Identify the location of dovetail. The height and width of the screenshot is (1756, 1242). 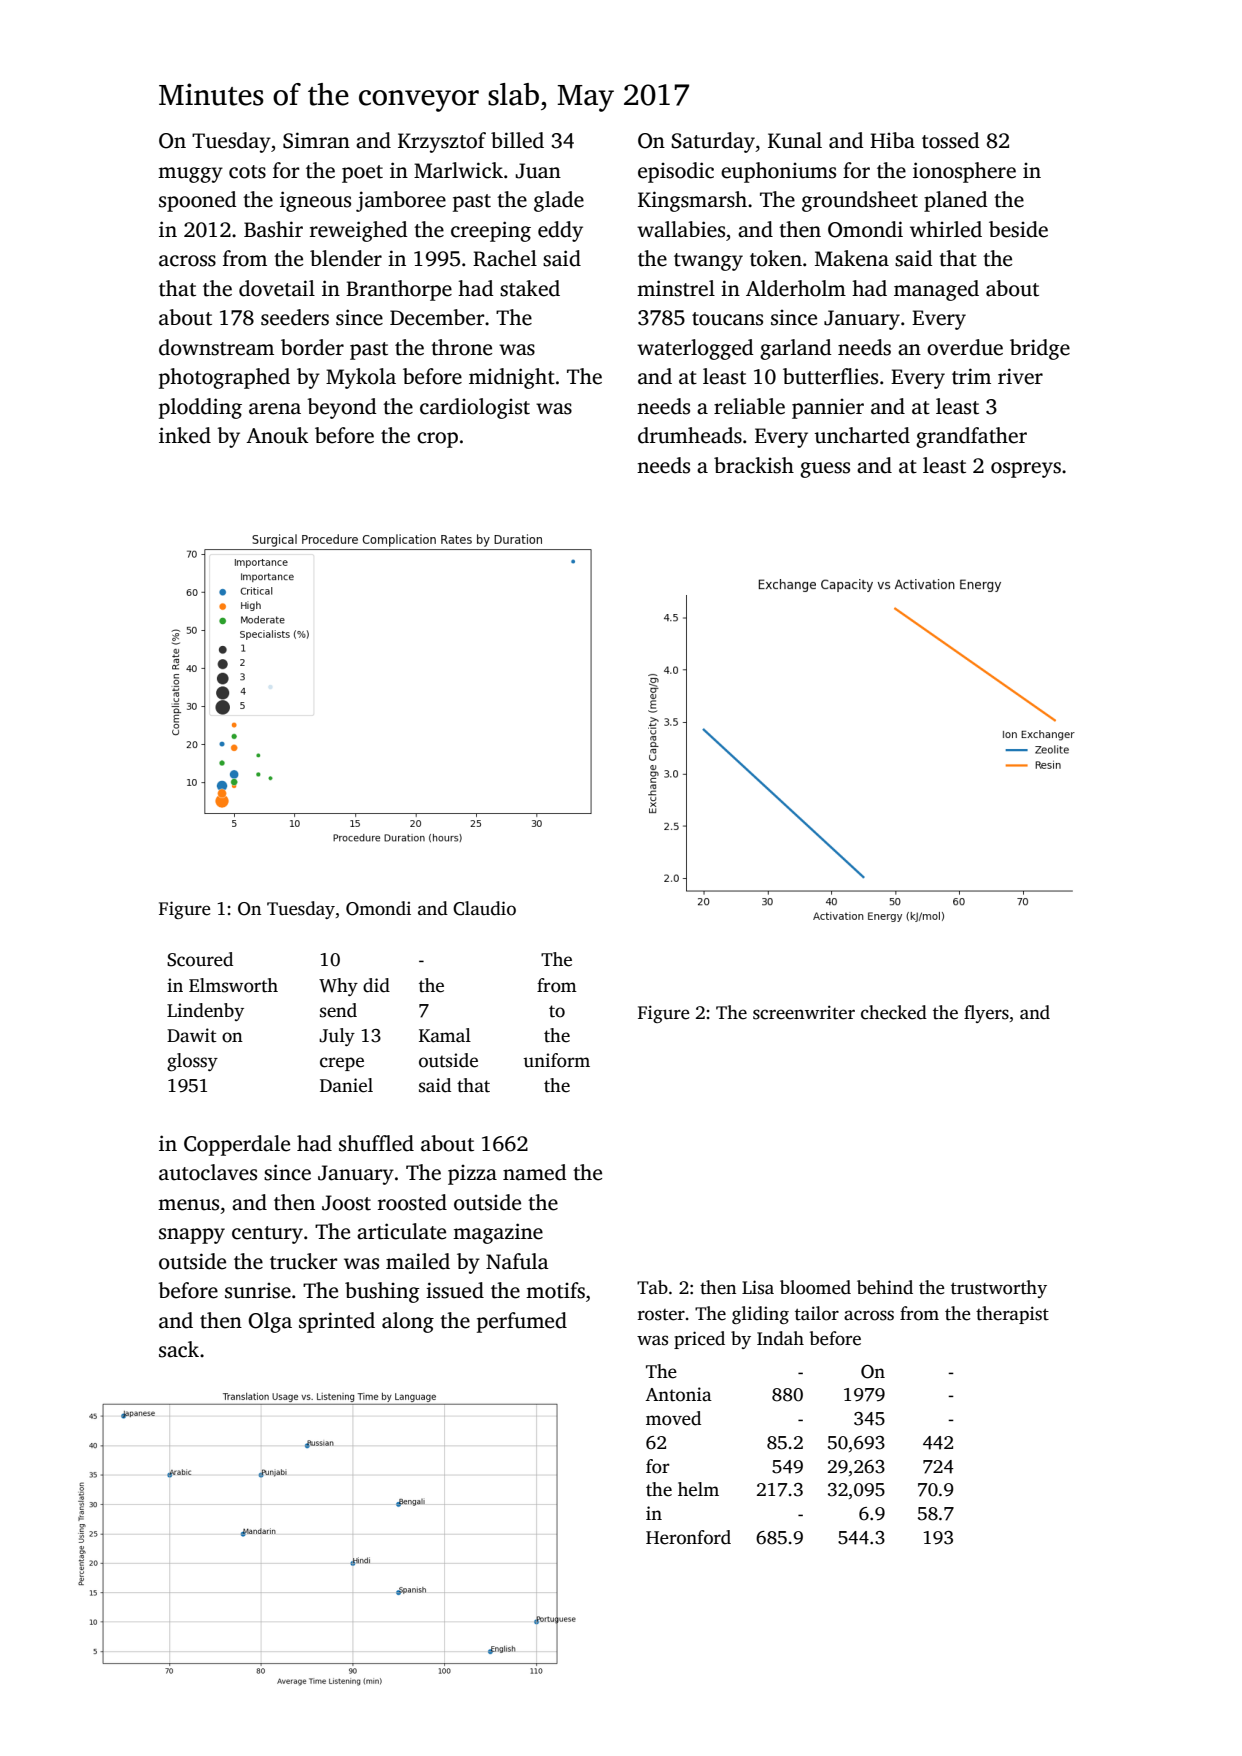
(277, 288).
